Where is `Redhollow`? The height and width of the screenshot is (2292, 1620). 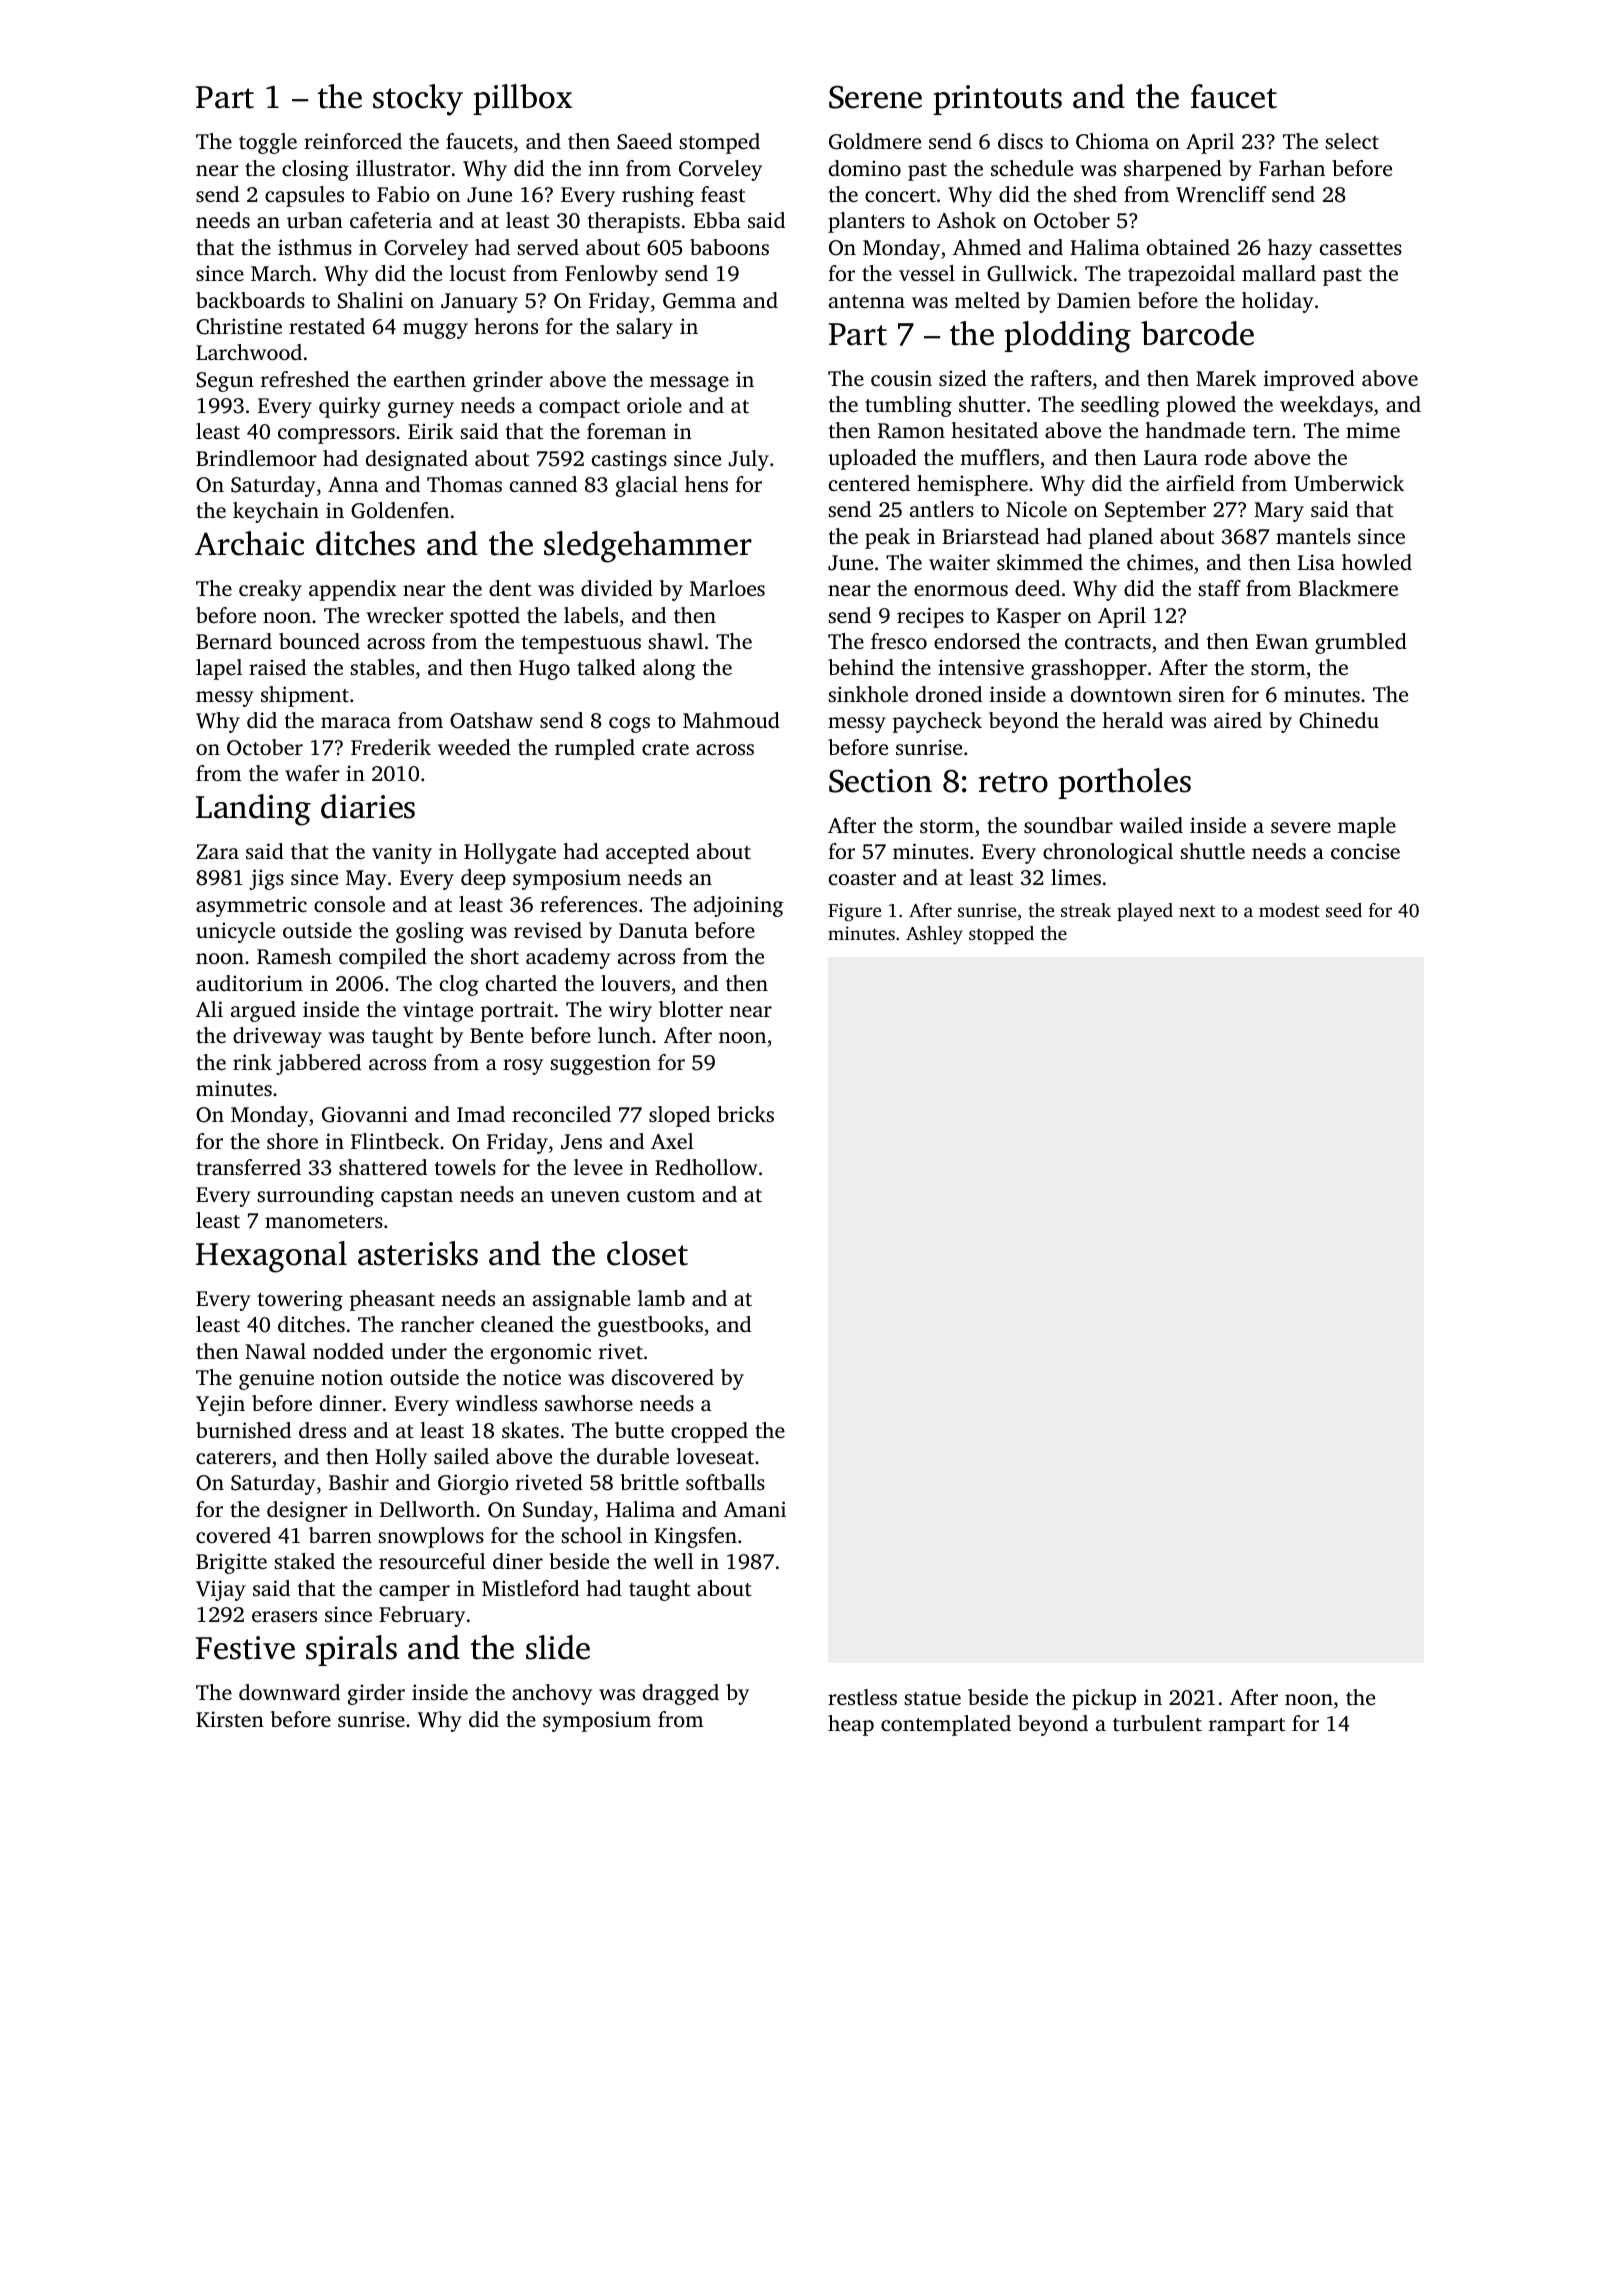
Redhollow is located at coordinates (706, 1167).
